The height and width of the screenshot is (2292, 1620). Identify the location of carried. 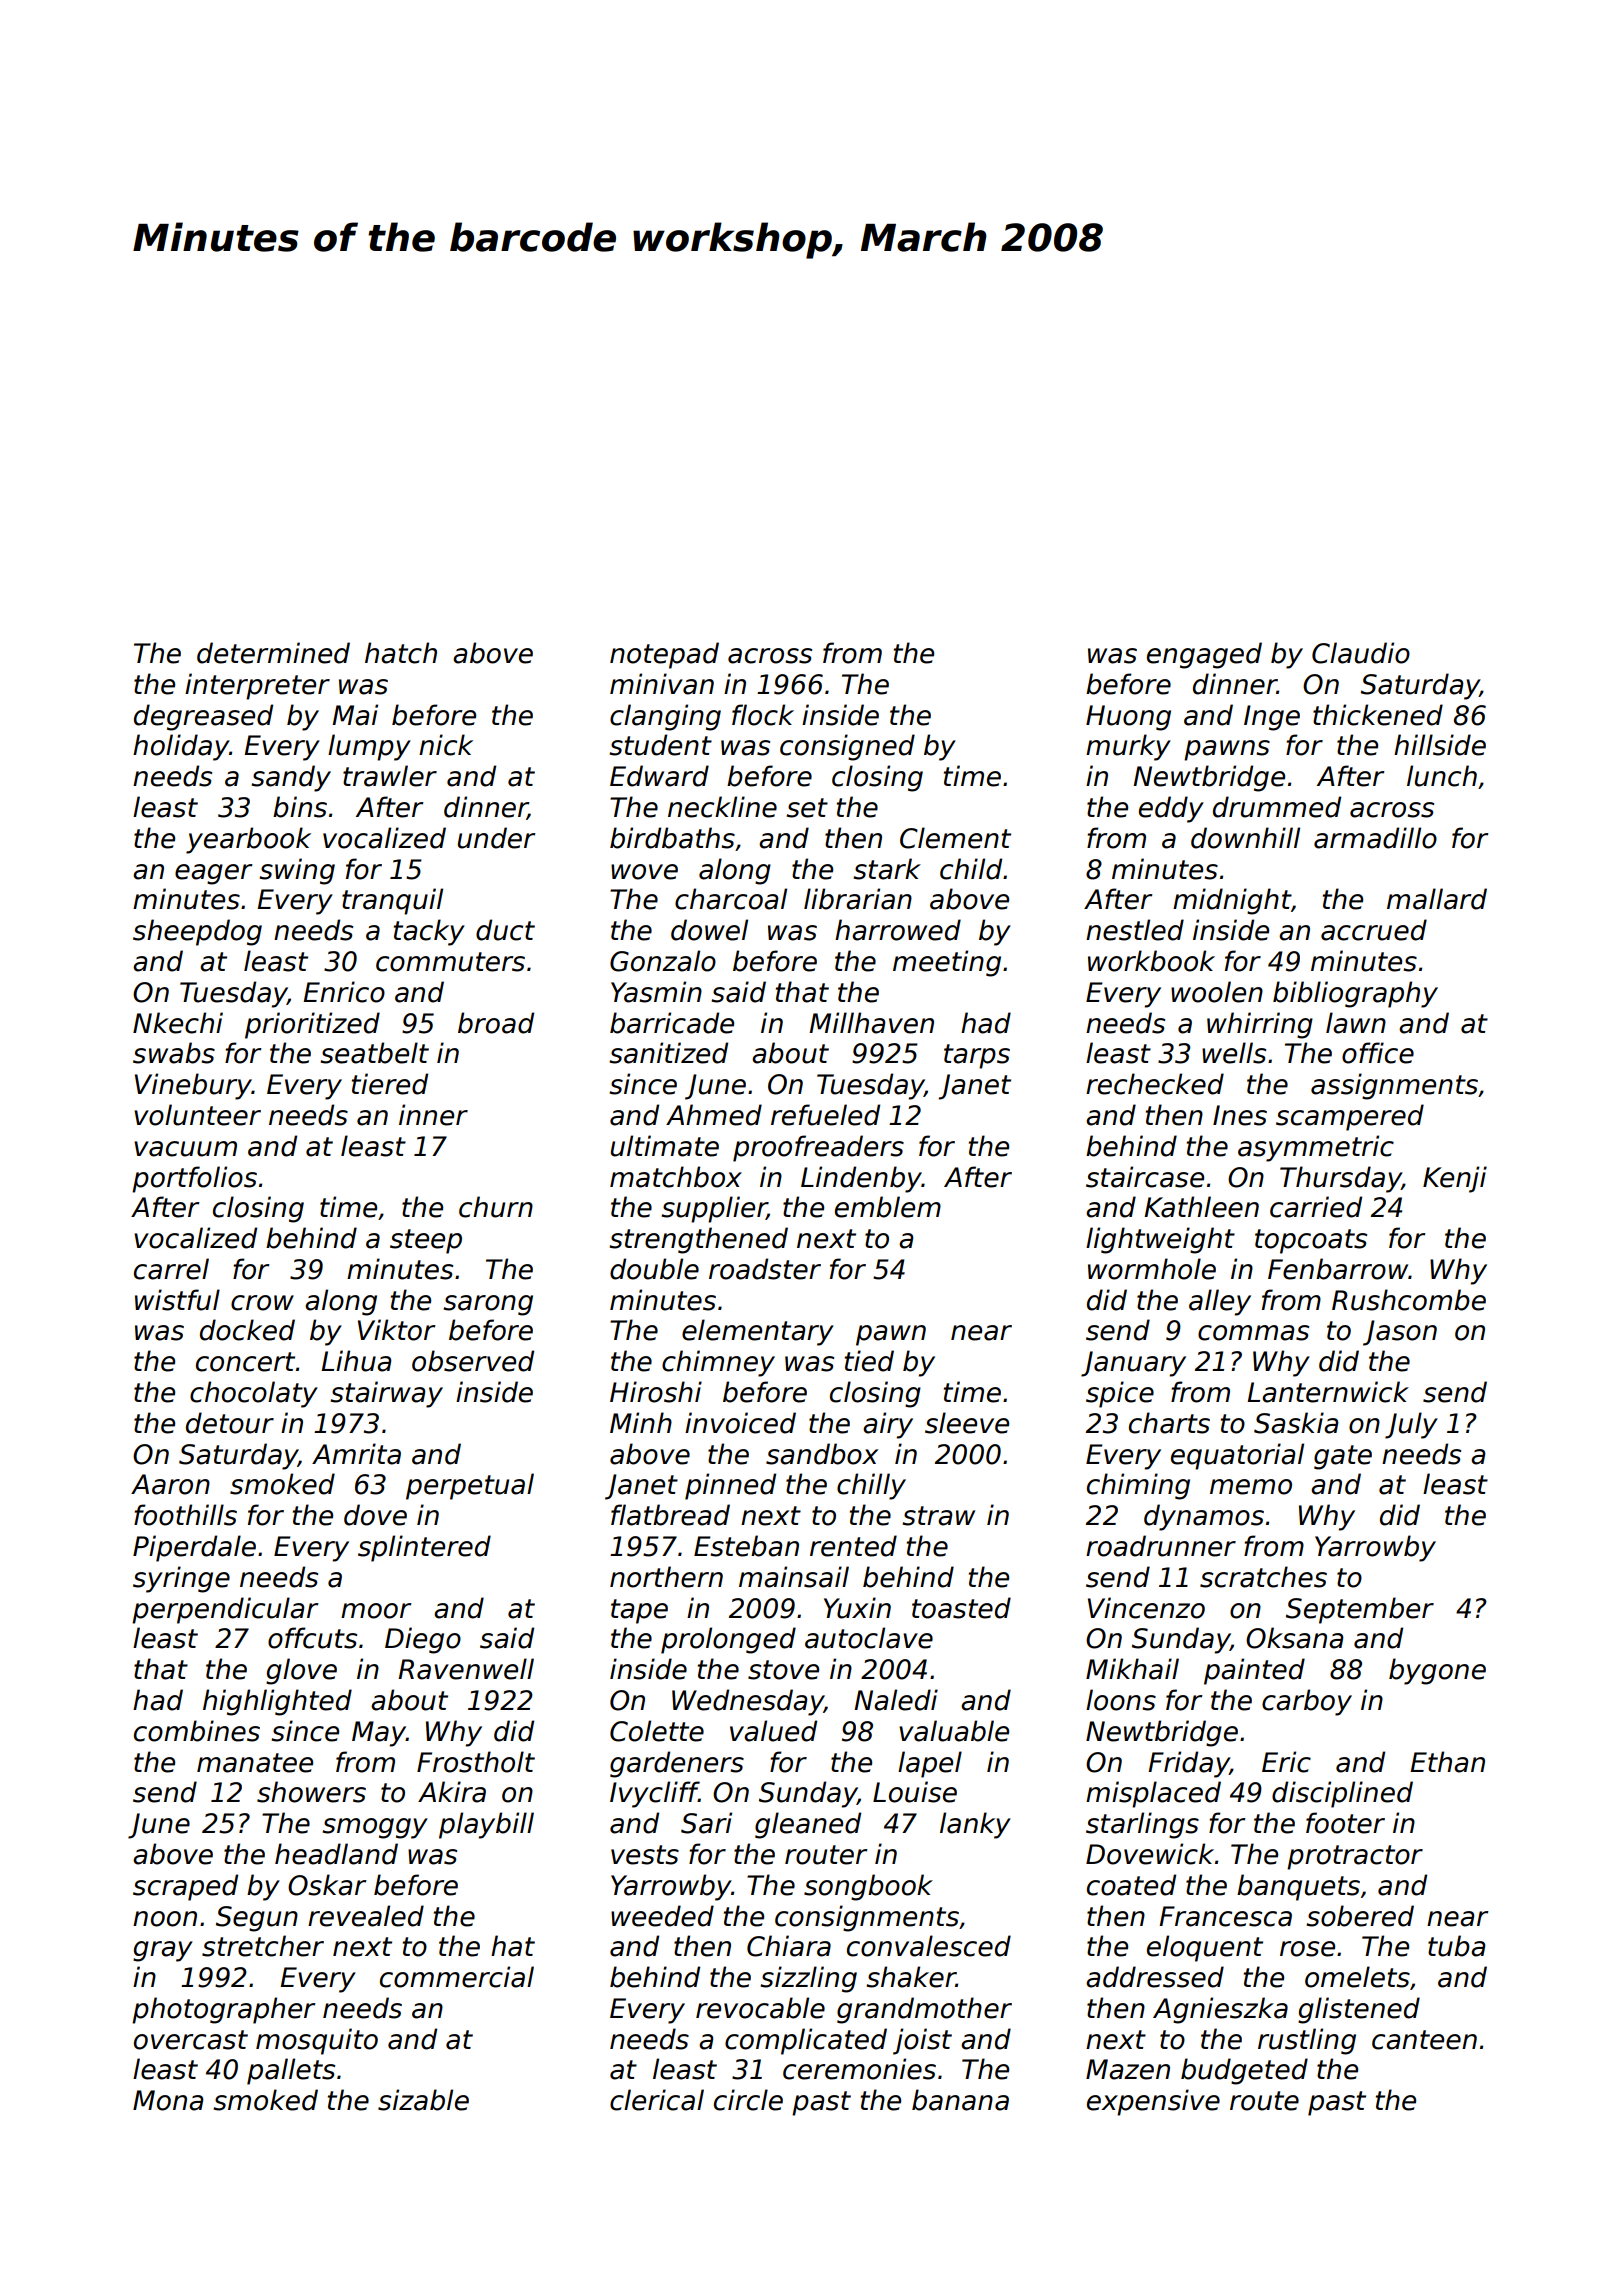
(1316, 1207).
